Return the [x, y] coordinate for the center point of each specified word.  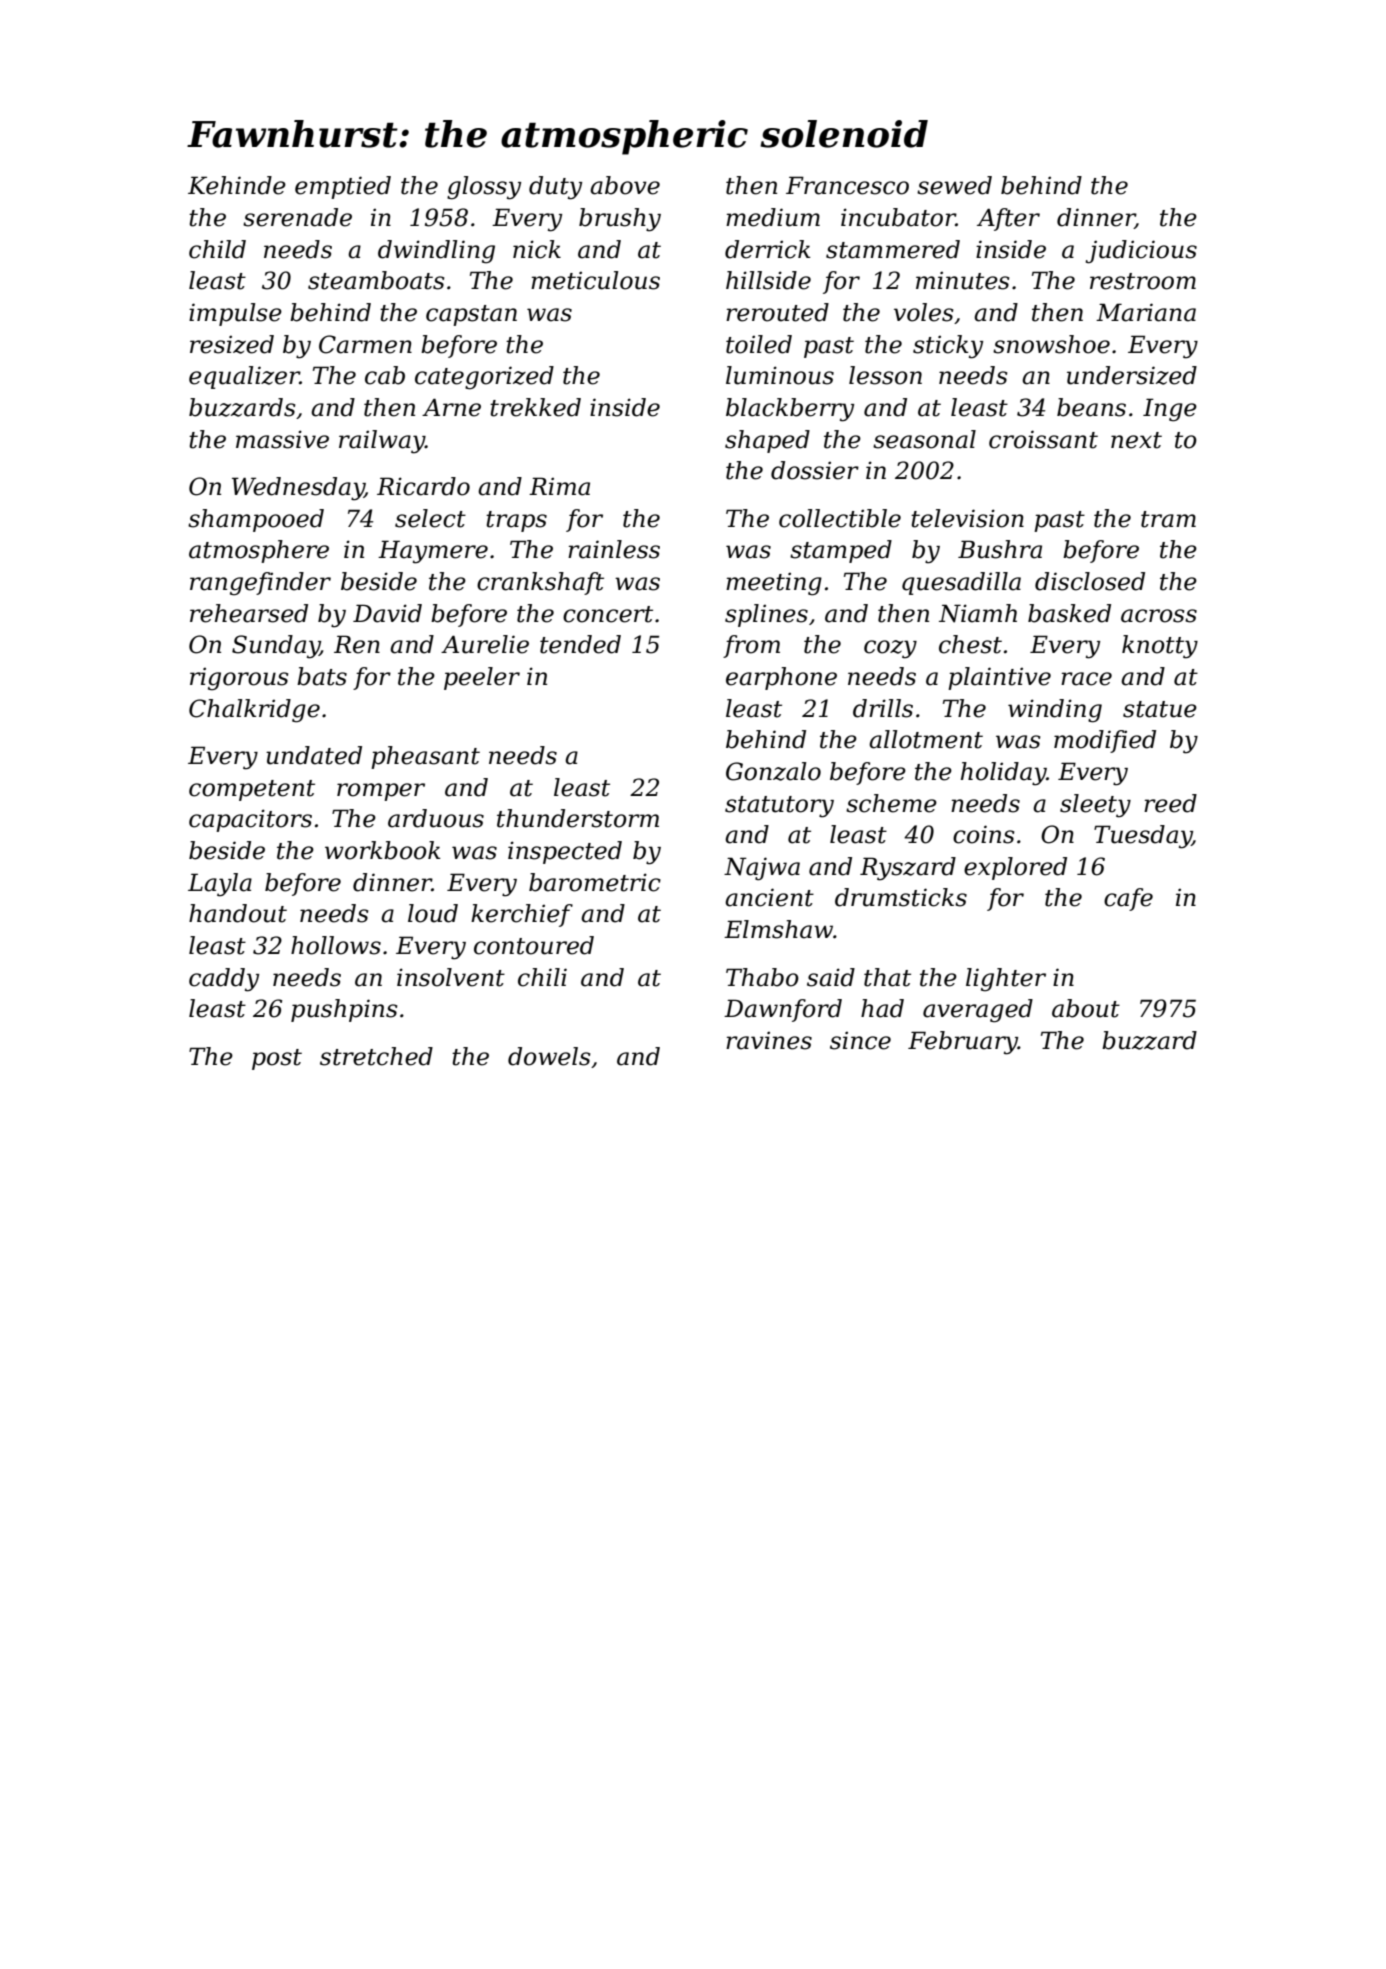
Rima [559, 486]
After [1008, 219]
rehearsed [249, 613]
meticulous [595, 280]
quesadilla [961, 583]
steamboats [376, 280]
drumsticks [901, 897]
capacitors [250, 820]
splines [766, 615]
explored [1015, 868]
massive [282, 439]
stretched [376, 1056]
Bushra [1000, 549]
